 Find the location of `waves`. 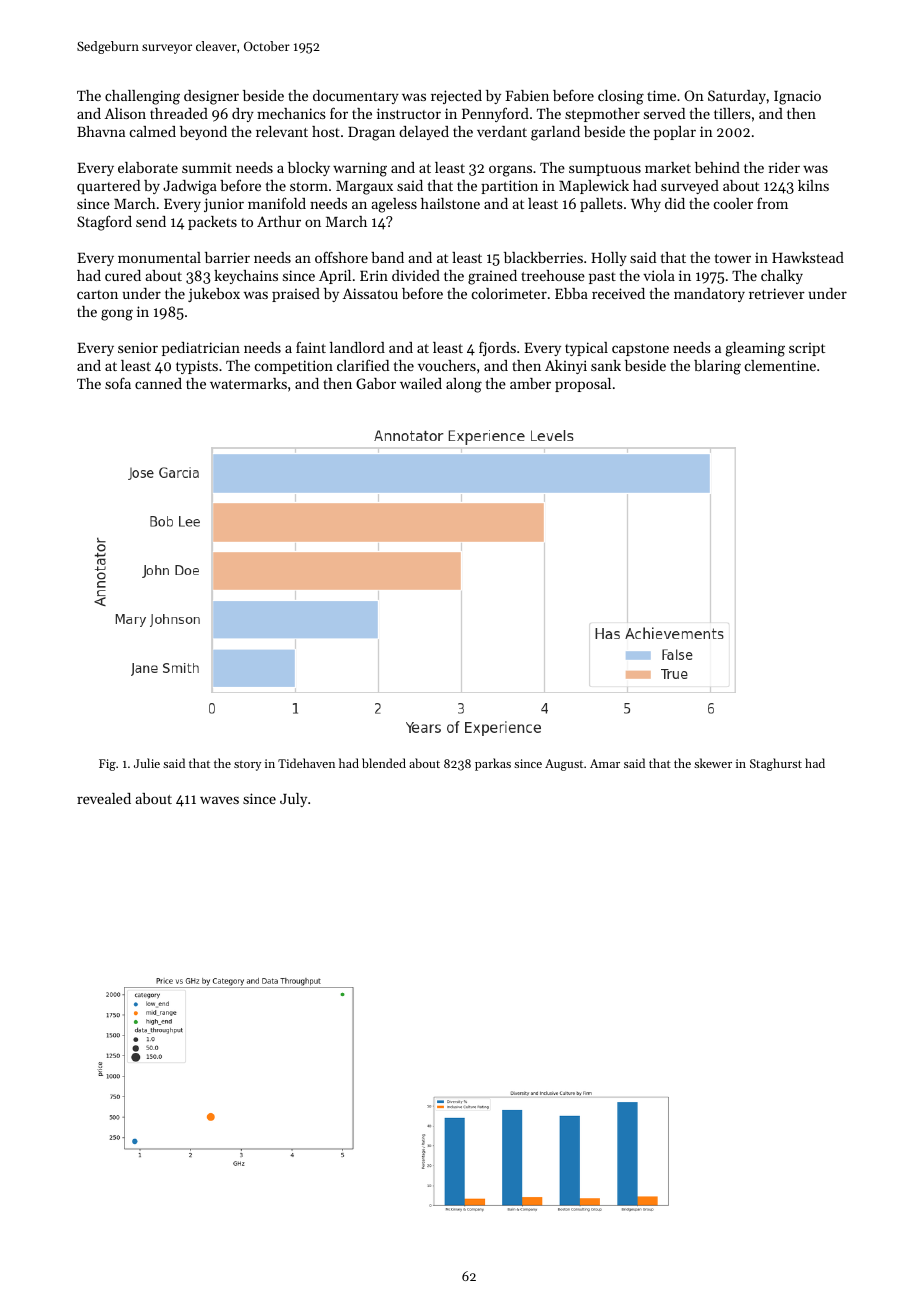

waves is located at coordinates (219, 800).
